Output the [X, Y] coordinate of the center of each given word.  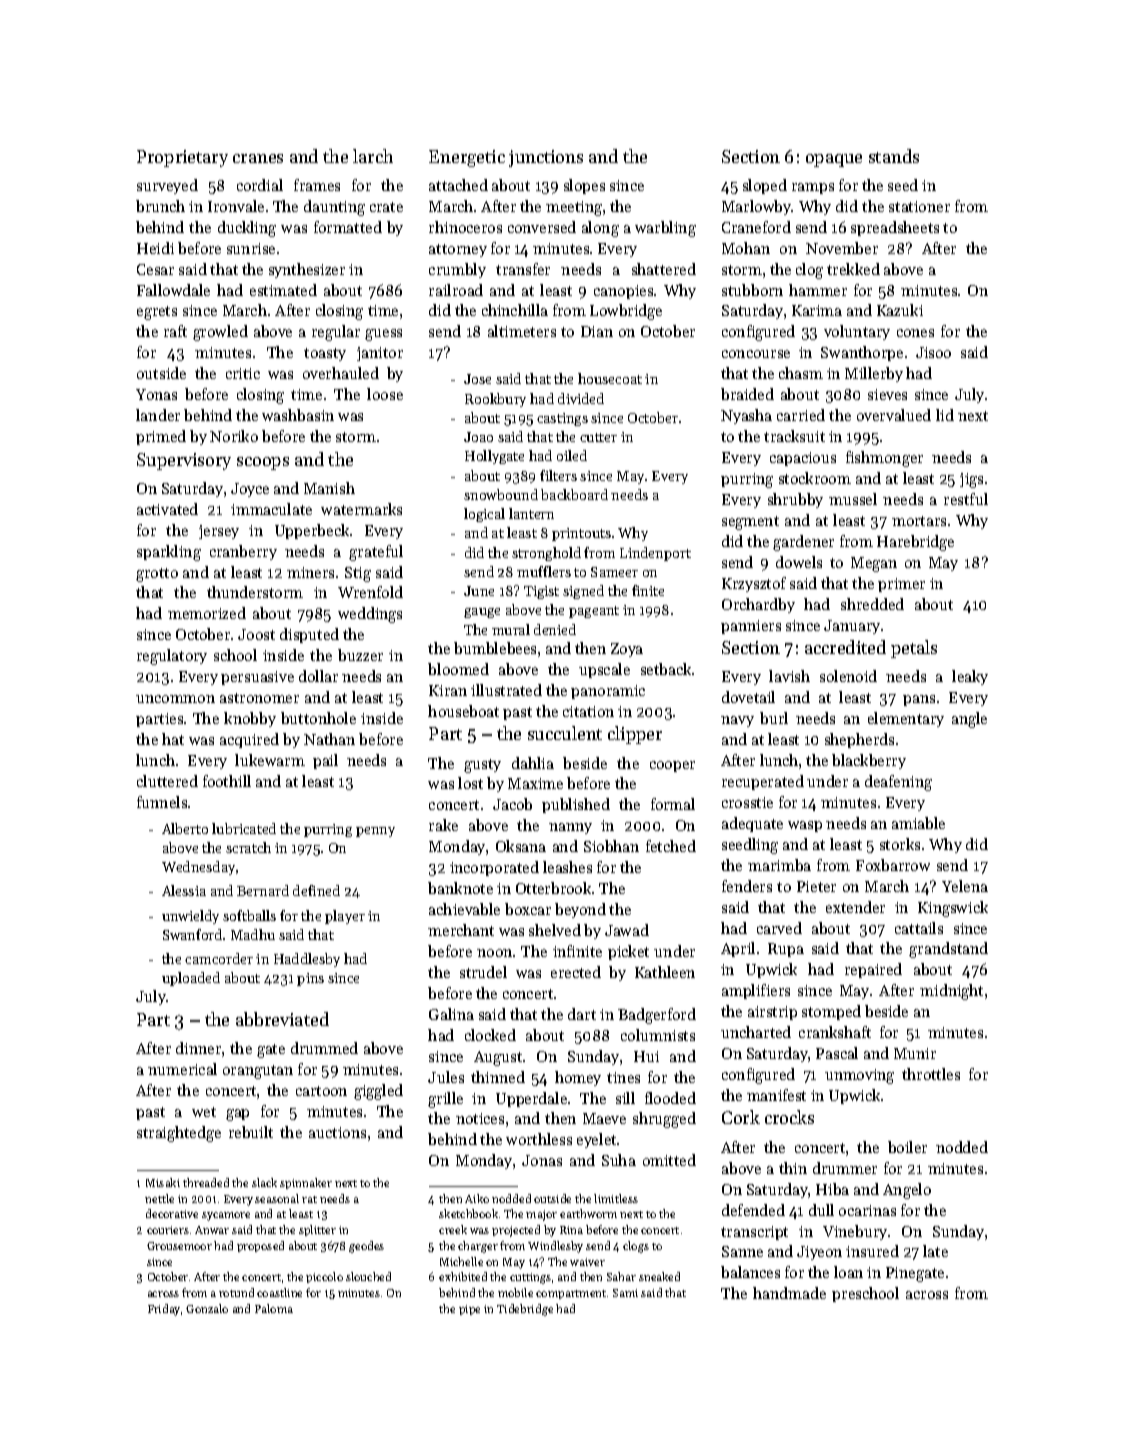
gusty [482, 766]
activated [167, 509]
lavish [789, 676]
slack [264, 1182]
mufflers [544, 571]
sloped [765, 186]
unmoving [859, 1076]
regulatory [172, 657]
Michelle [461, 1261]
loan [848, 1272]
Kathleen [665, 972]
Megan [874, 564]
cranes [258, 158]
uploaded [191, 979]
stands [894, 156]
